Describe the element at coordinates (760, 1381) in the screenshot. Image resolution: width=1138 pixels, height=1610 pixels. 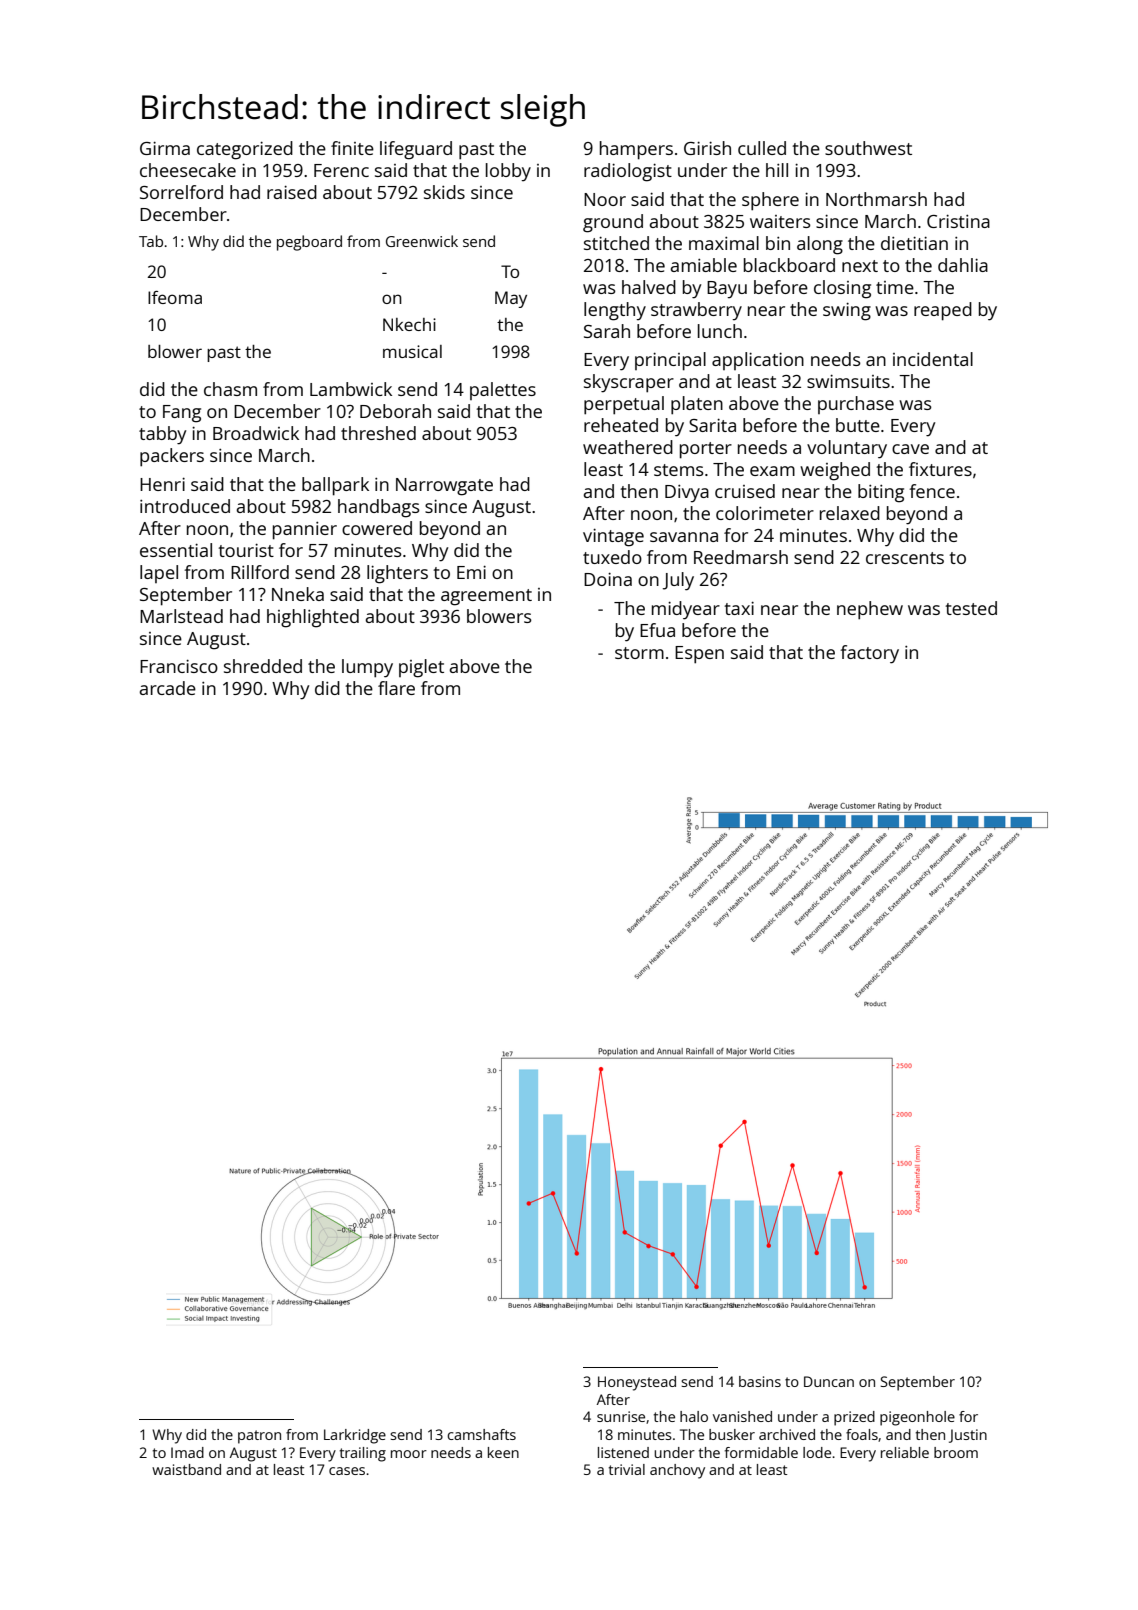
I see `basins` at that location.
